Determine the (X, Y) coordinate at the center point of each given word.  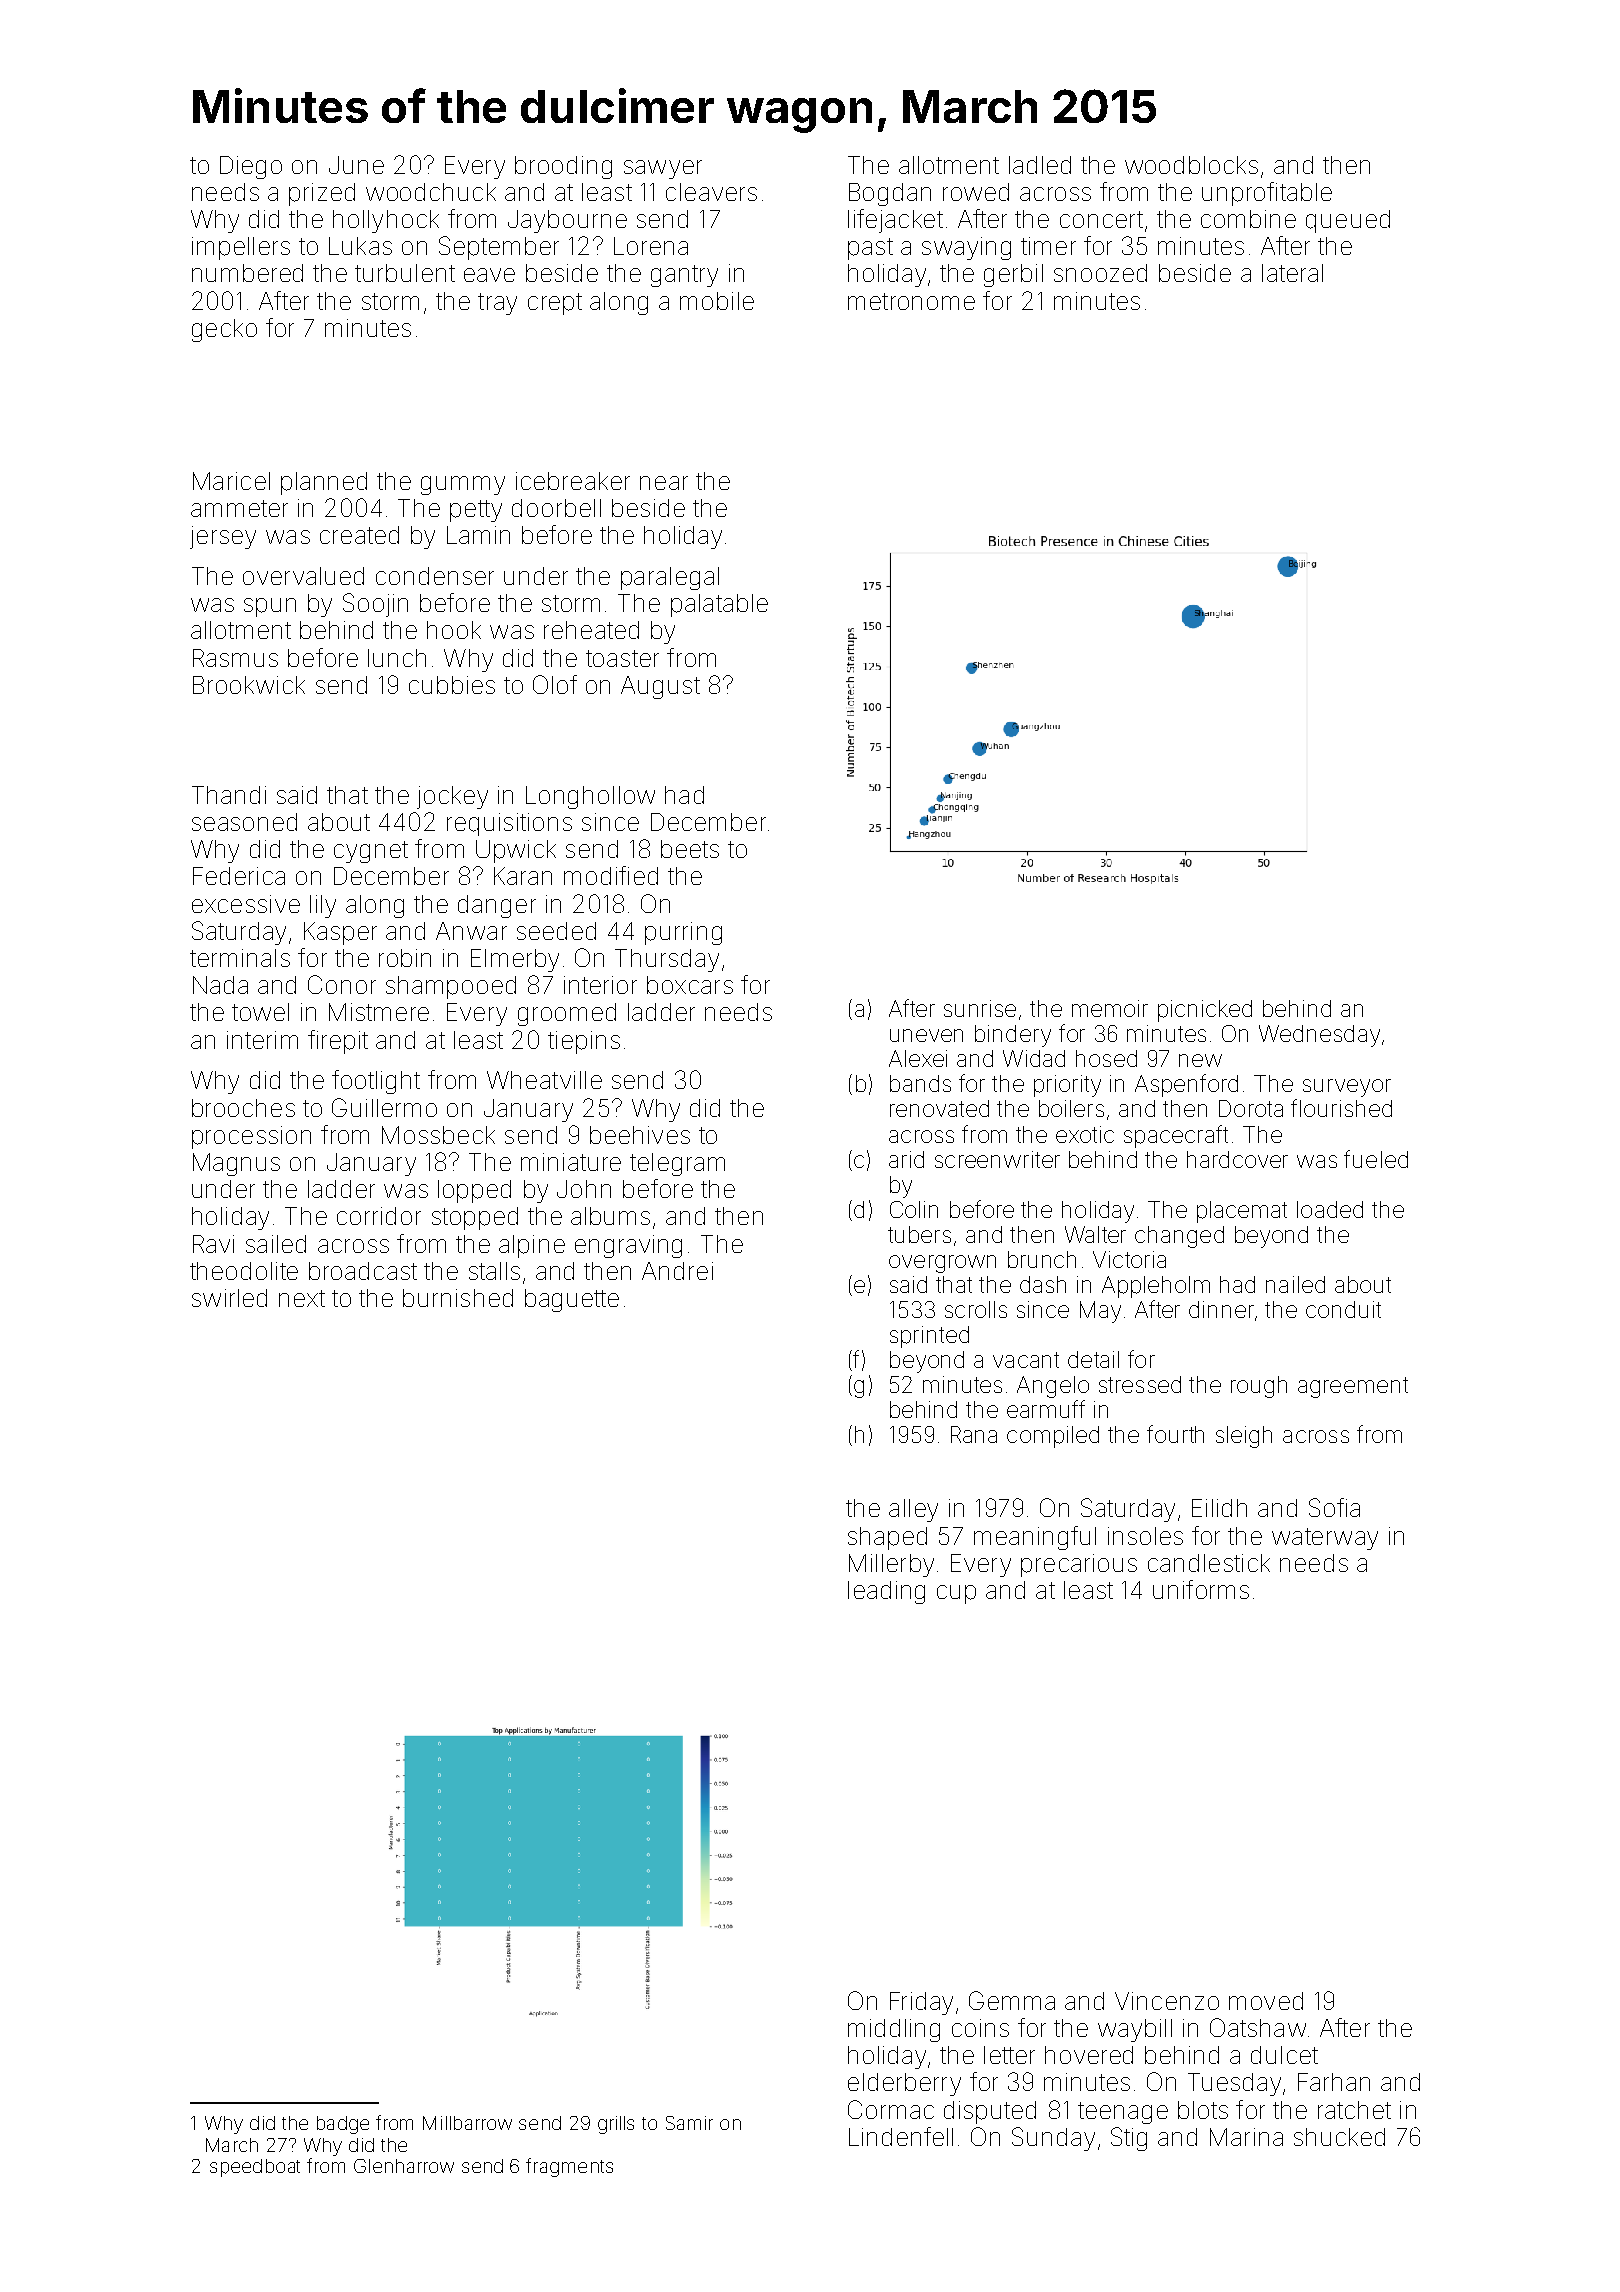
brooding (563, 167)
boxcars (690, 985)
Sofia (1334, 1507)
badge (343, 2125)
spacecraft (1176, 1136)
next (302, 1298)
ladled (1040, 165)
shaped (887, 1538)
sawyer (663, 169)
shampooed (451, 987)
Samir (689, 2123)
